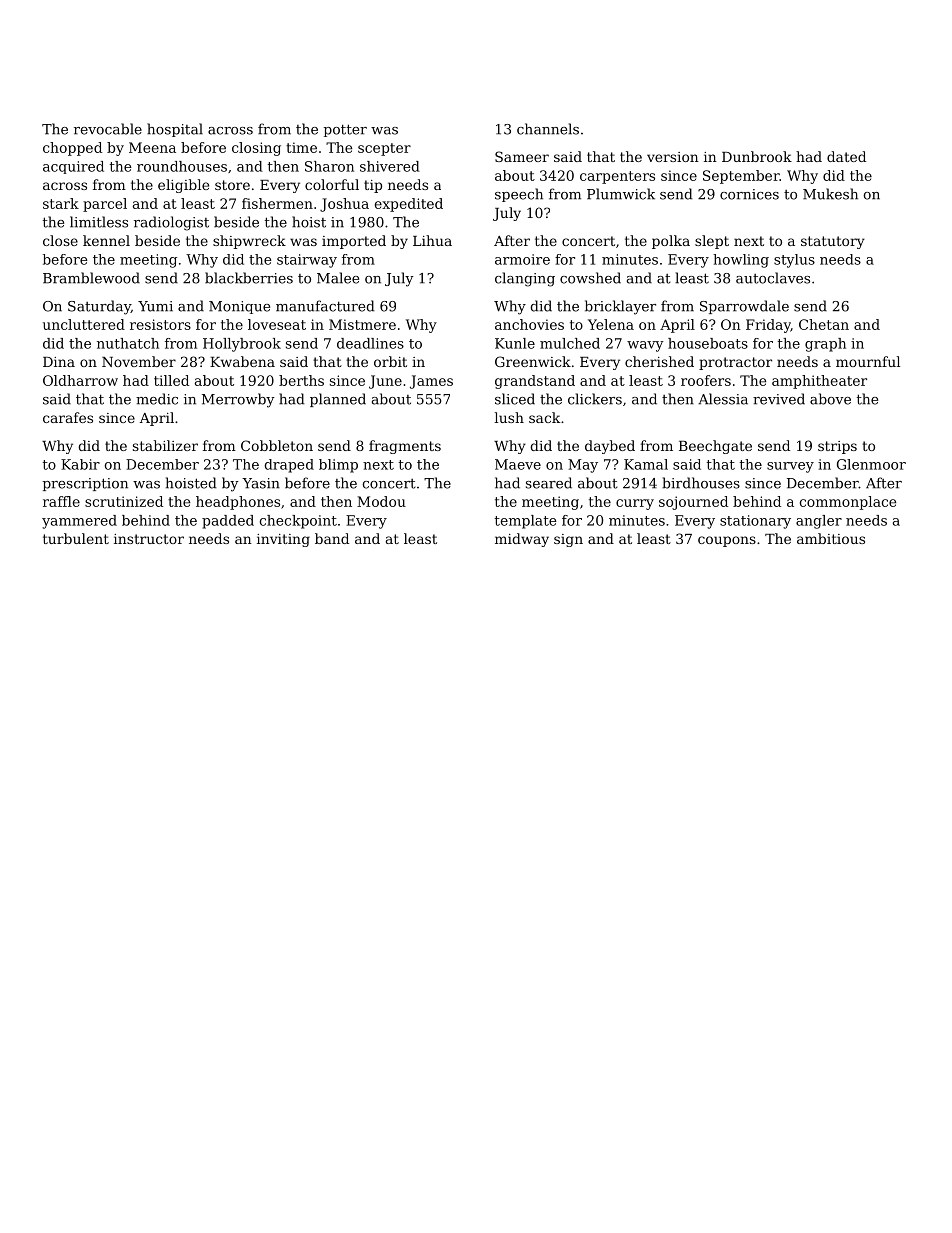 The height and width of the page is (1233, 952). Describe the element at coordinates (61, 203) in the page. I see `stark` at that location.
